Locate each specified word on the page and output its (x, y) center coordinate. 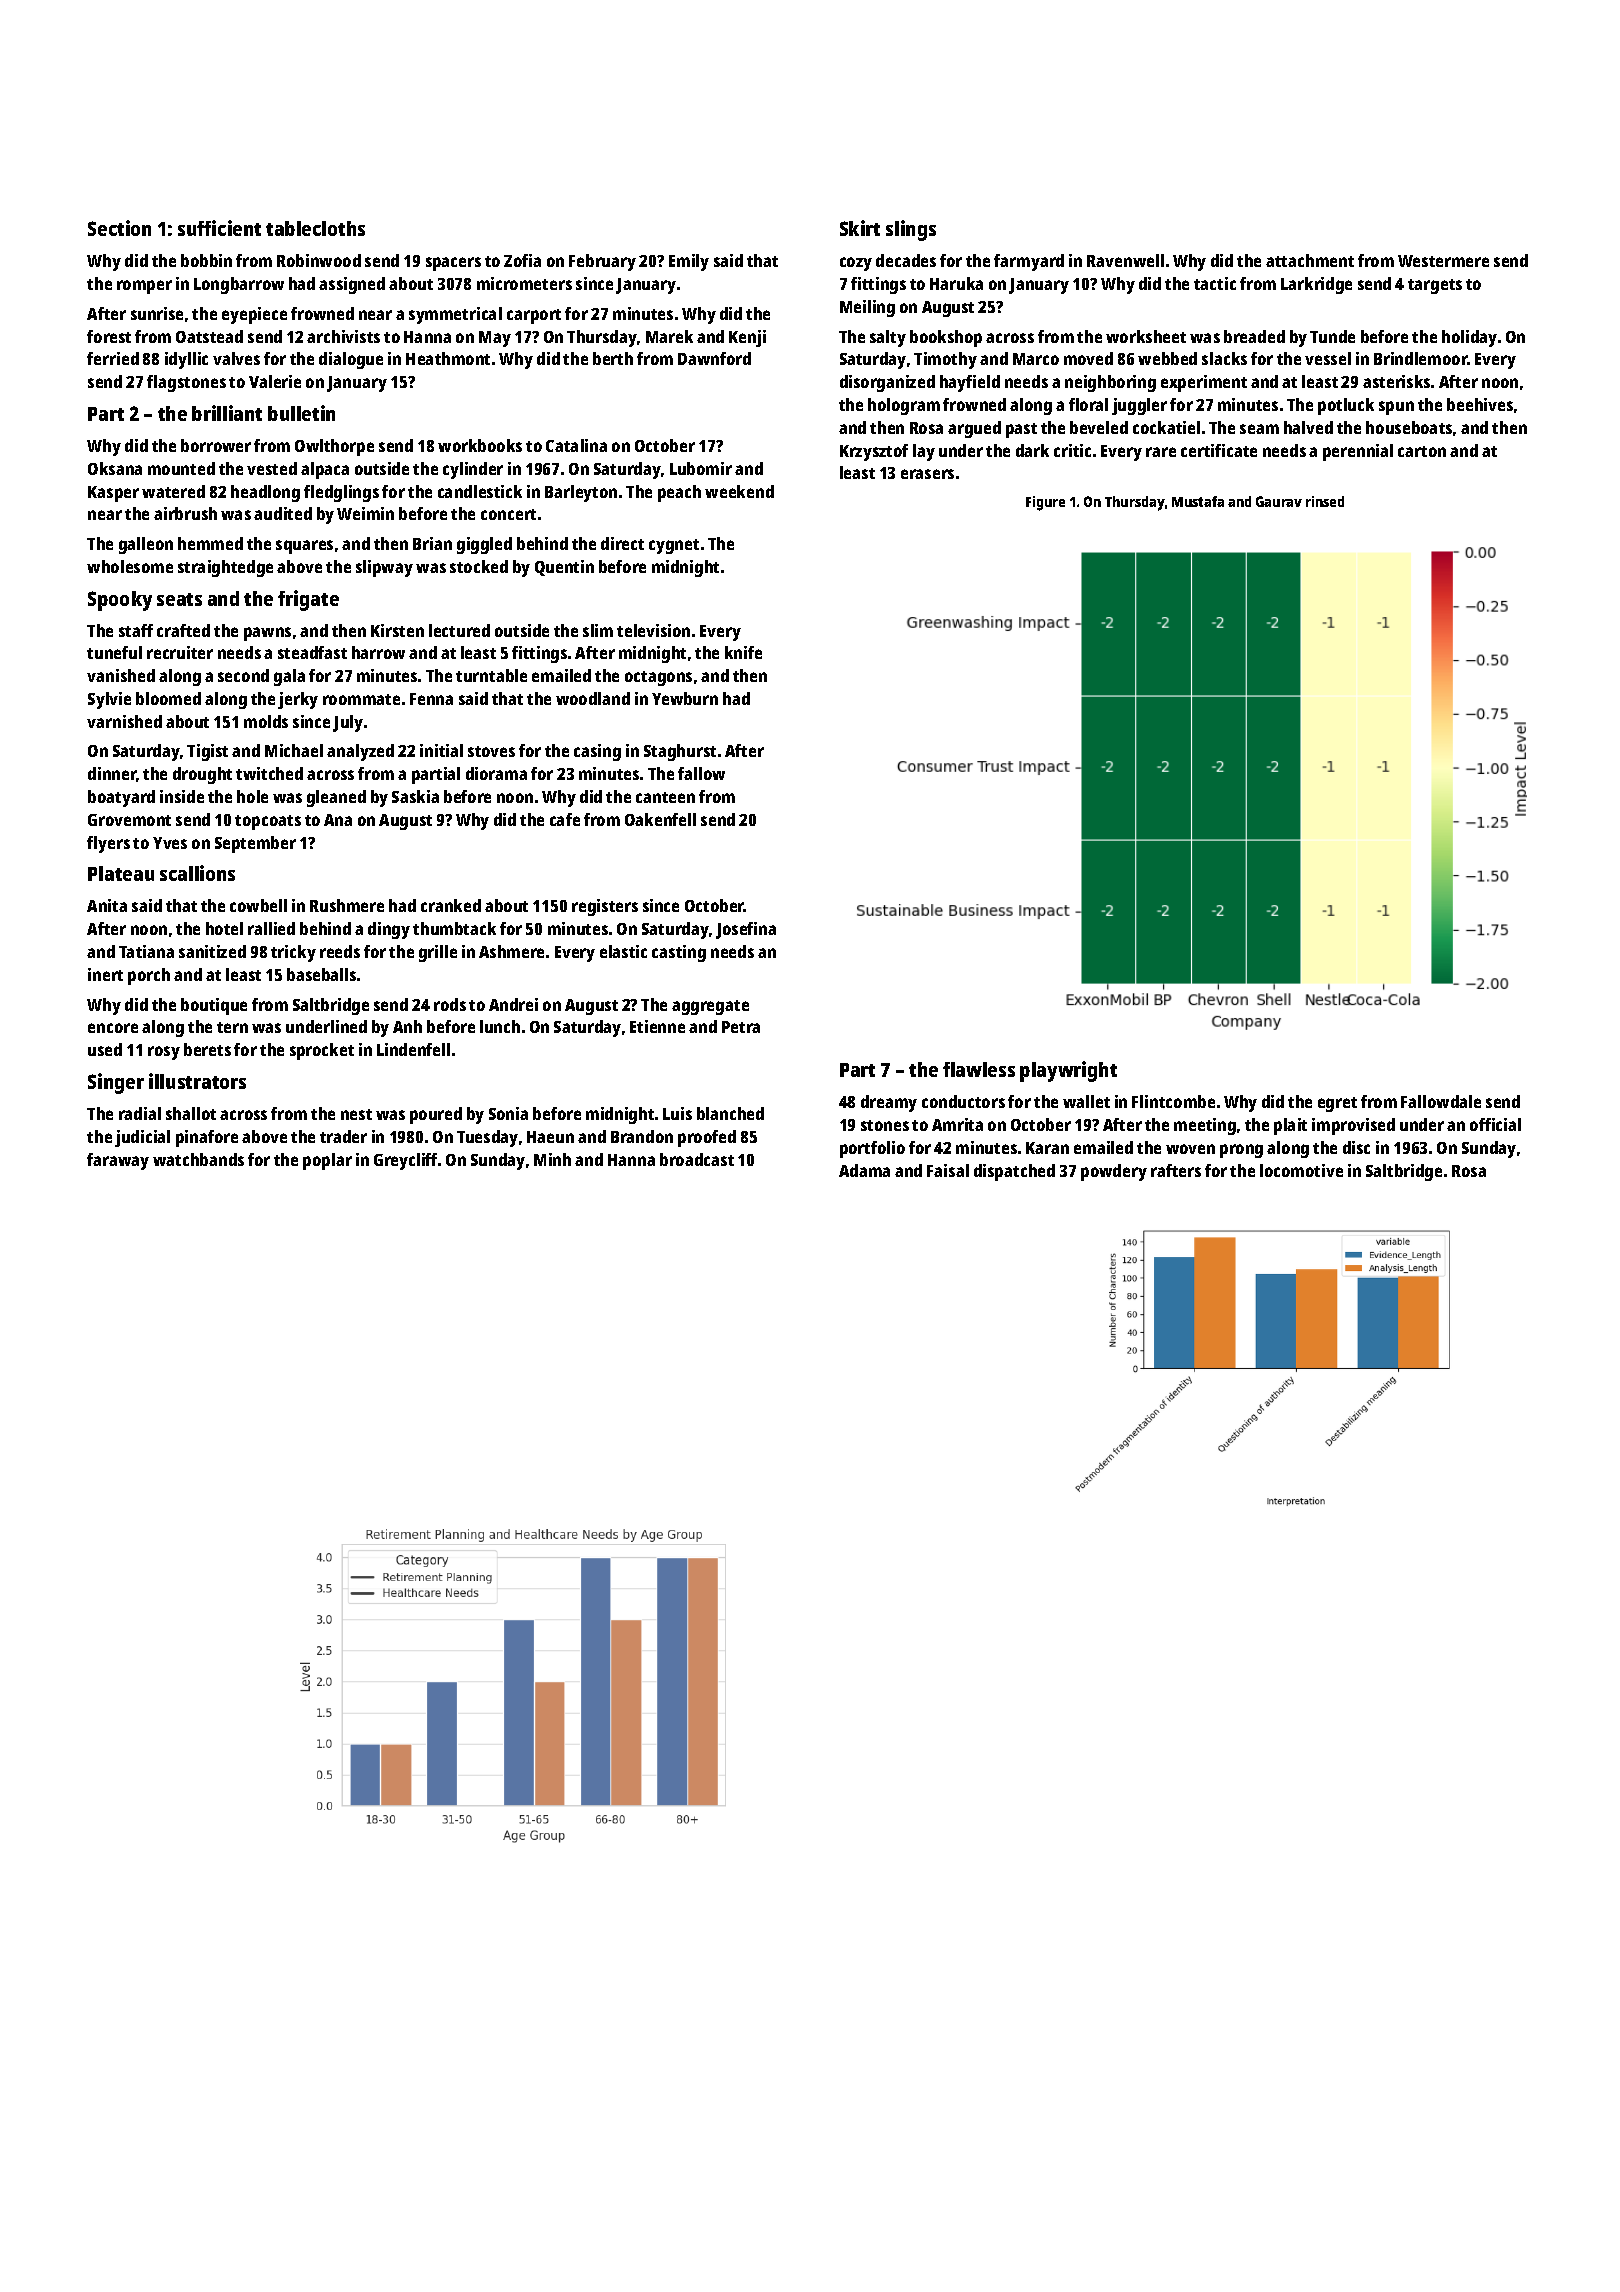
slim (598, 630)
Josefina (746, 930)
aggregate (710, 1007)
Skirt (860, 228)
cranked (451, 905)
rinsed (1325, 501)
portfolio (872, 1149)
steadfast (312, 652)
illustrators (197, 1081)
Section (119, 228)
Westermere (1443, 261)
